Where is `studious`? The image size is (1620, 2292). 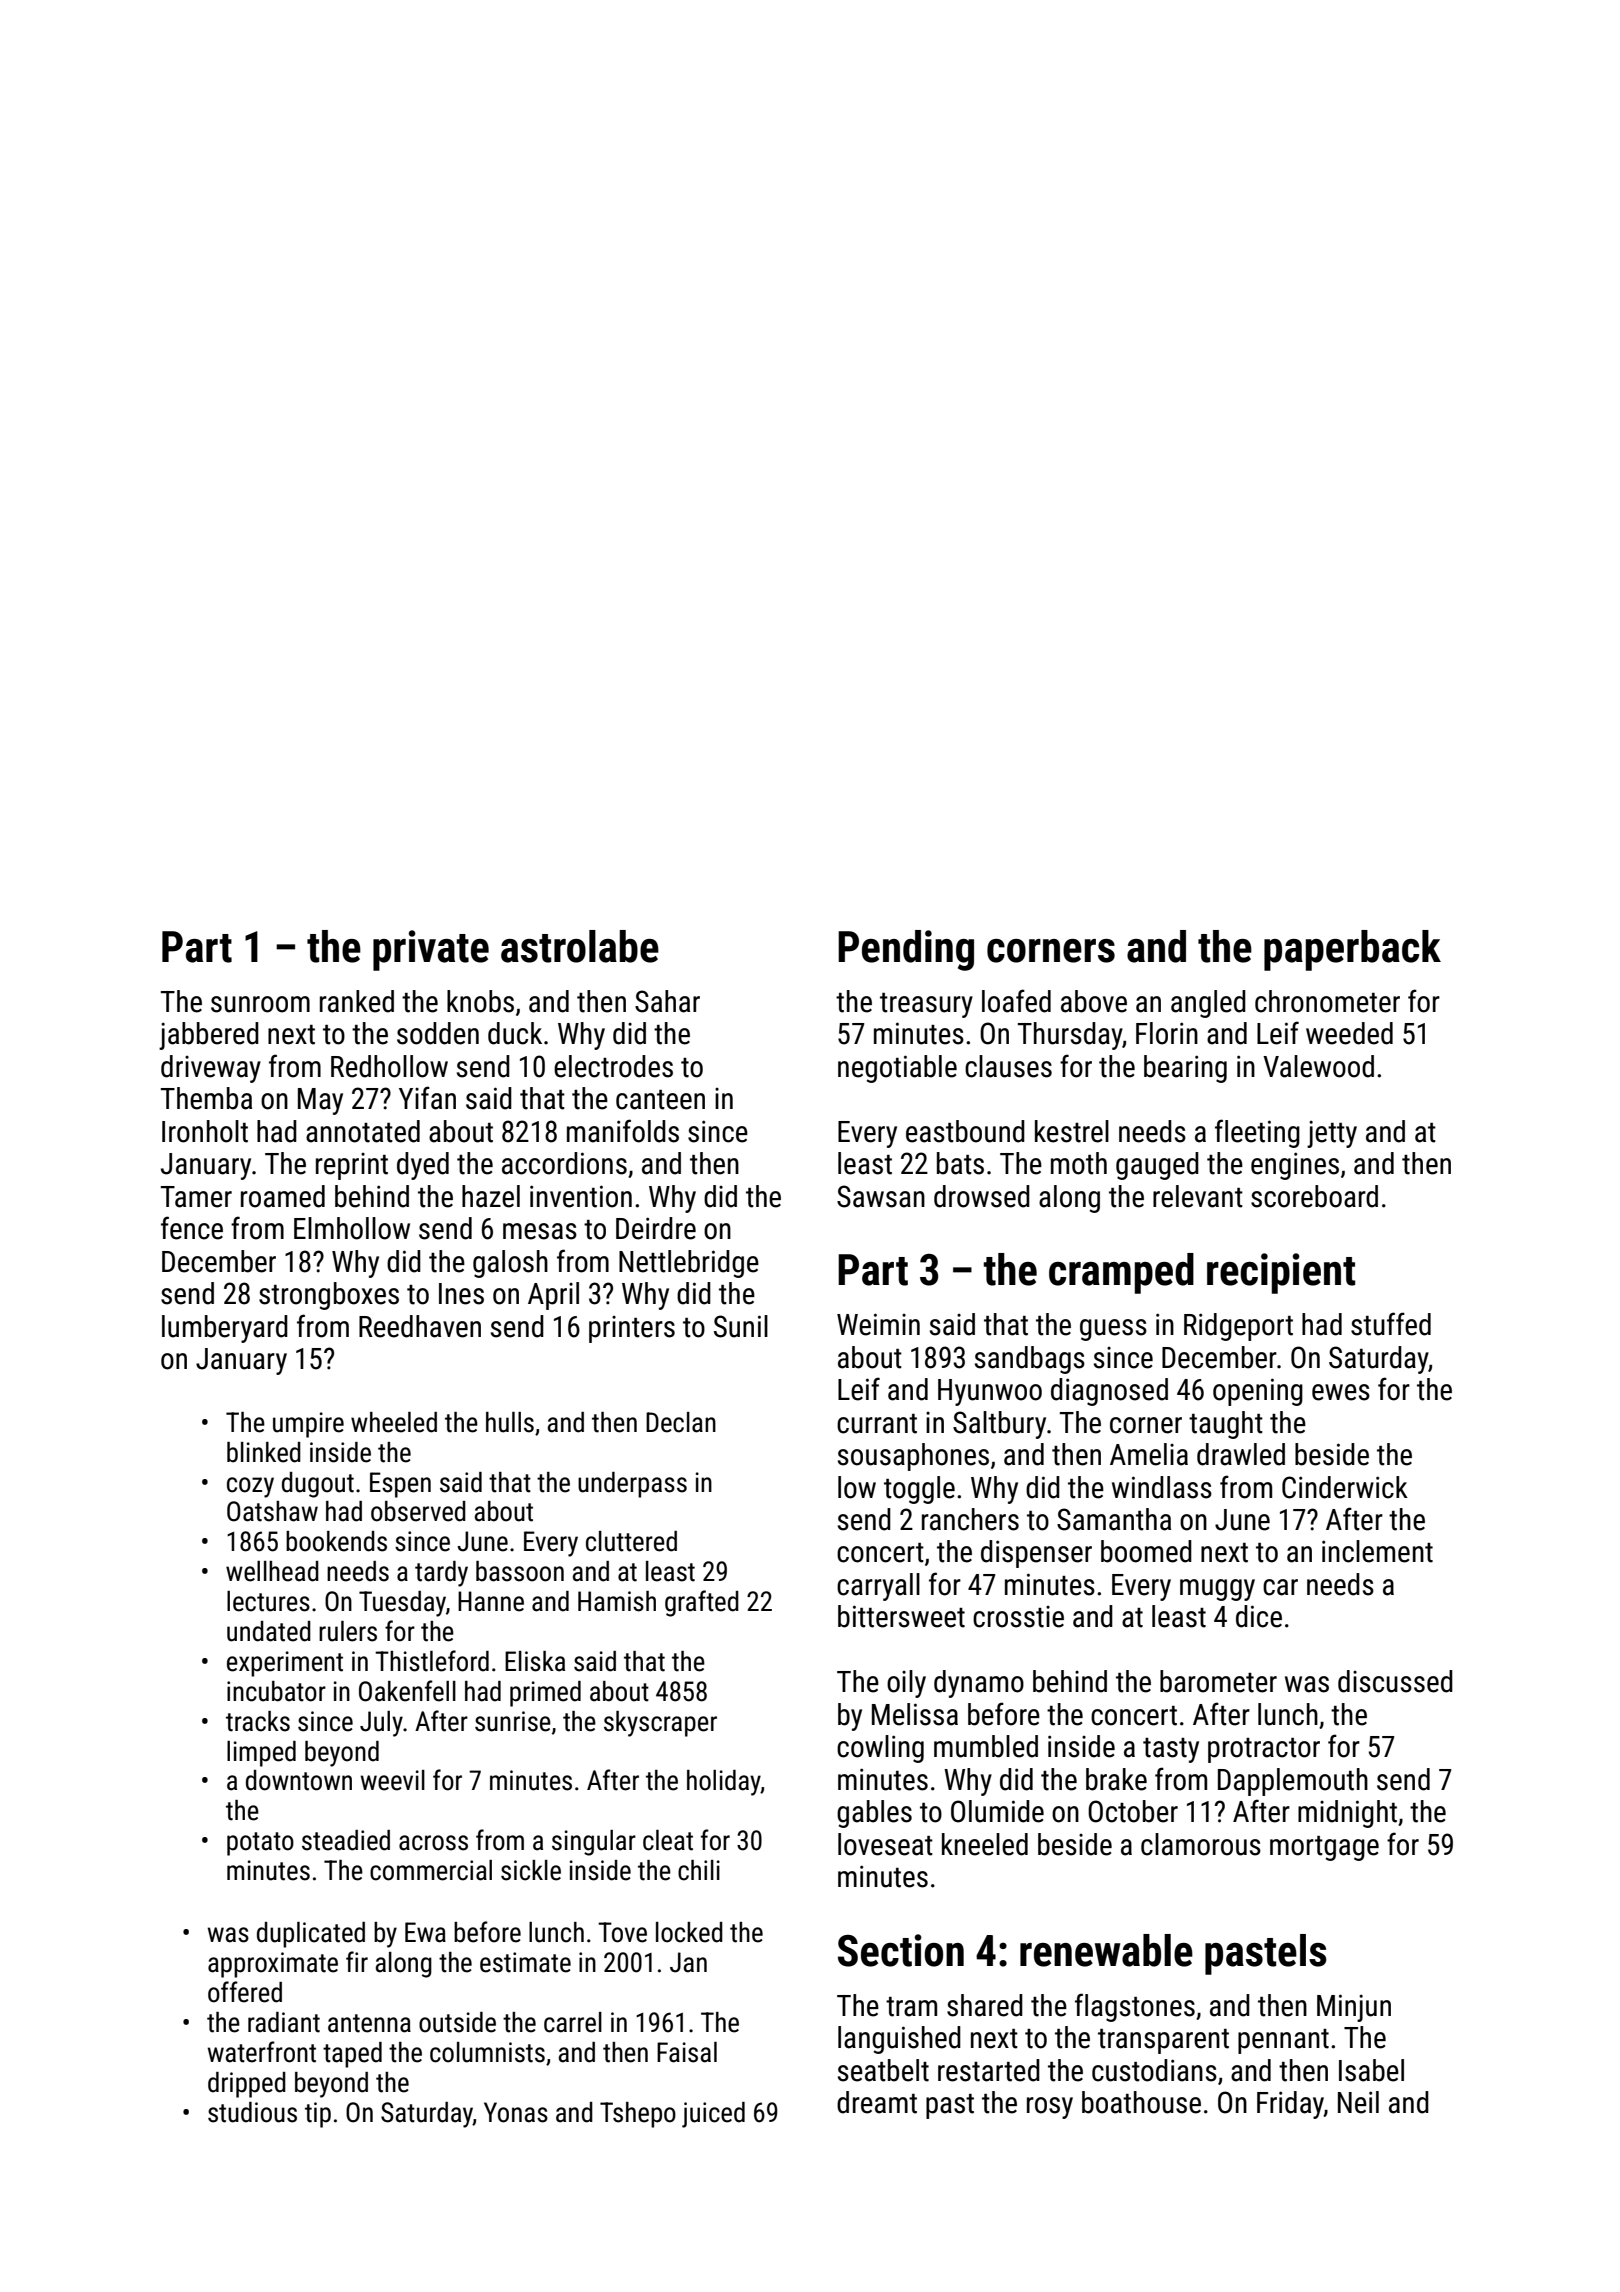
studious is located at coordinates (252, 2112).
